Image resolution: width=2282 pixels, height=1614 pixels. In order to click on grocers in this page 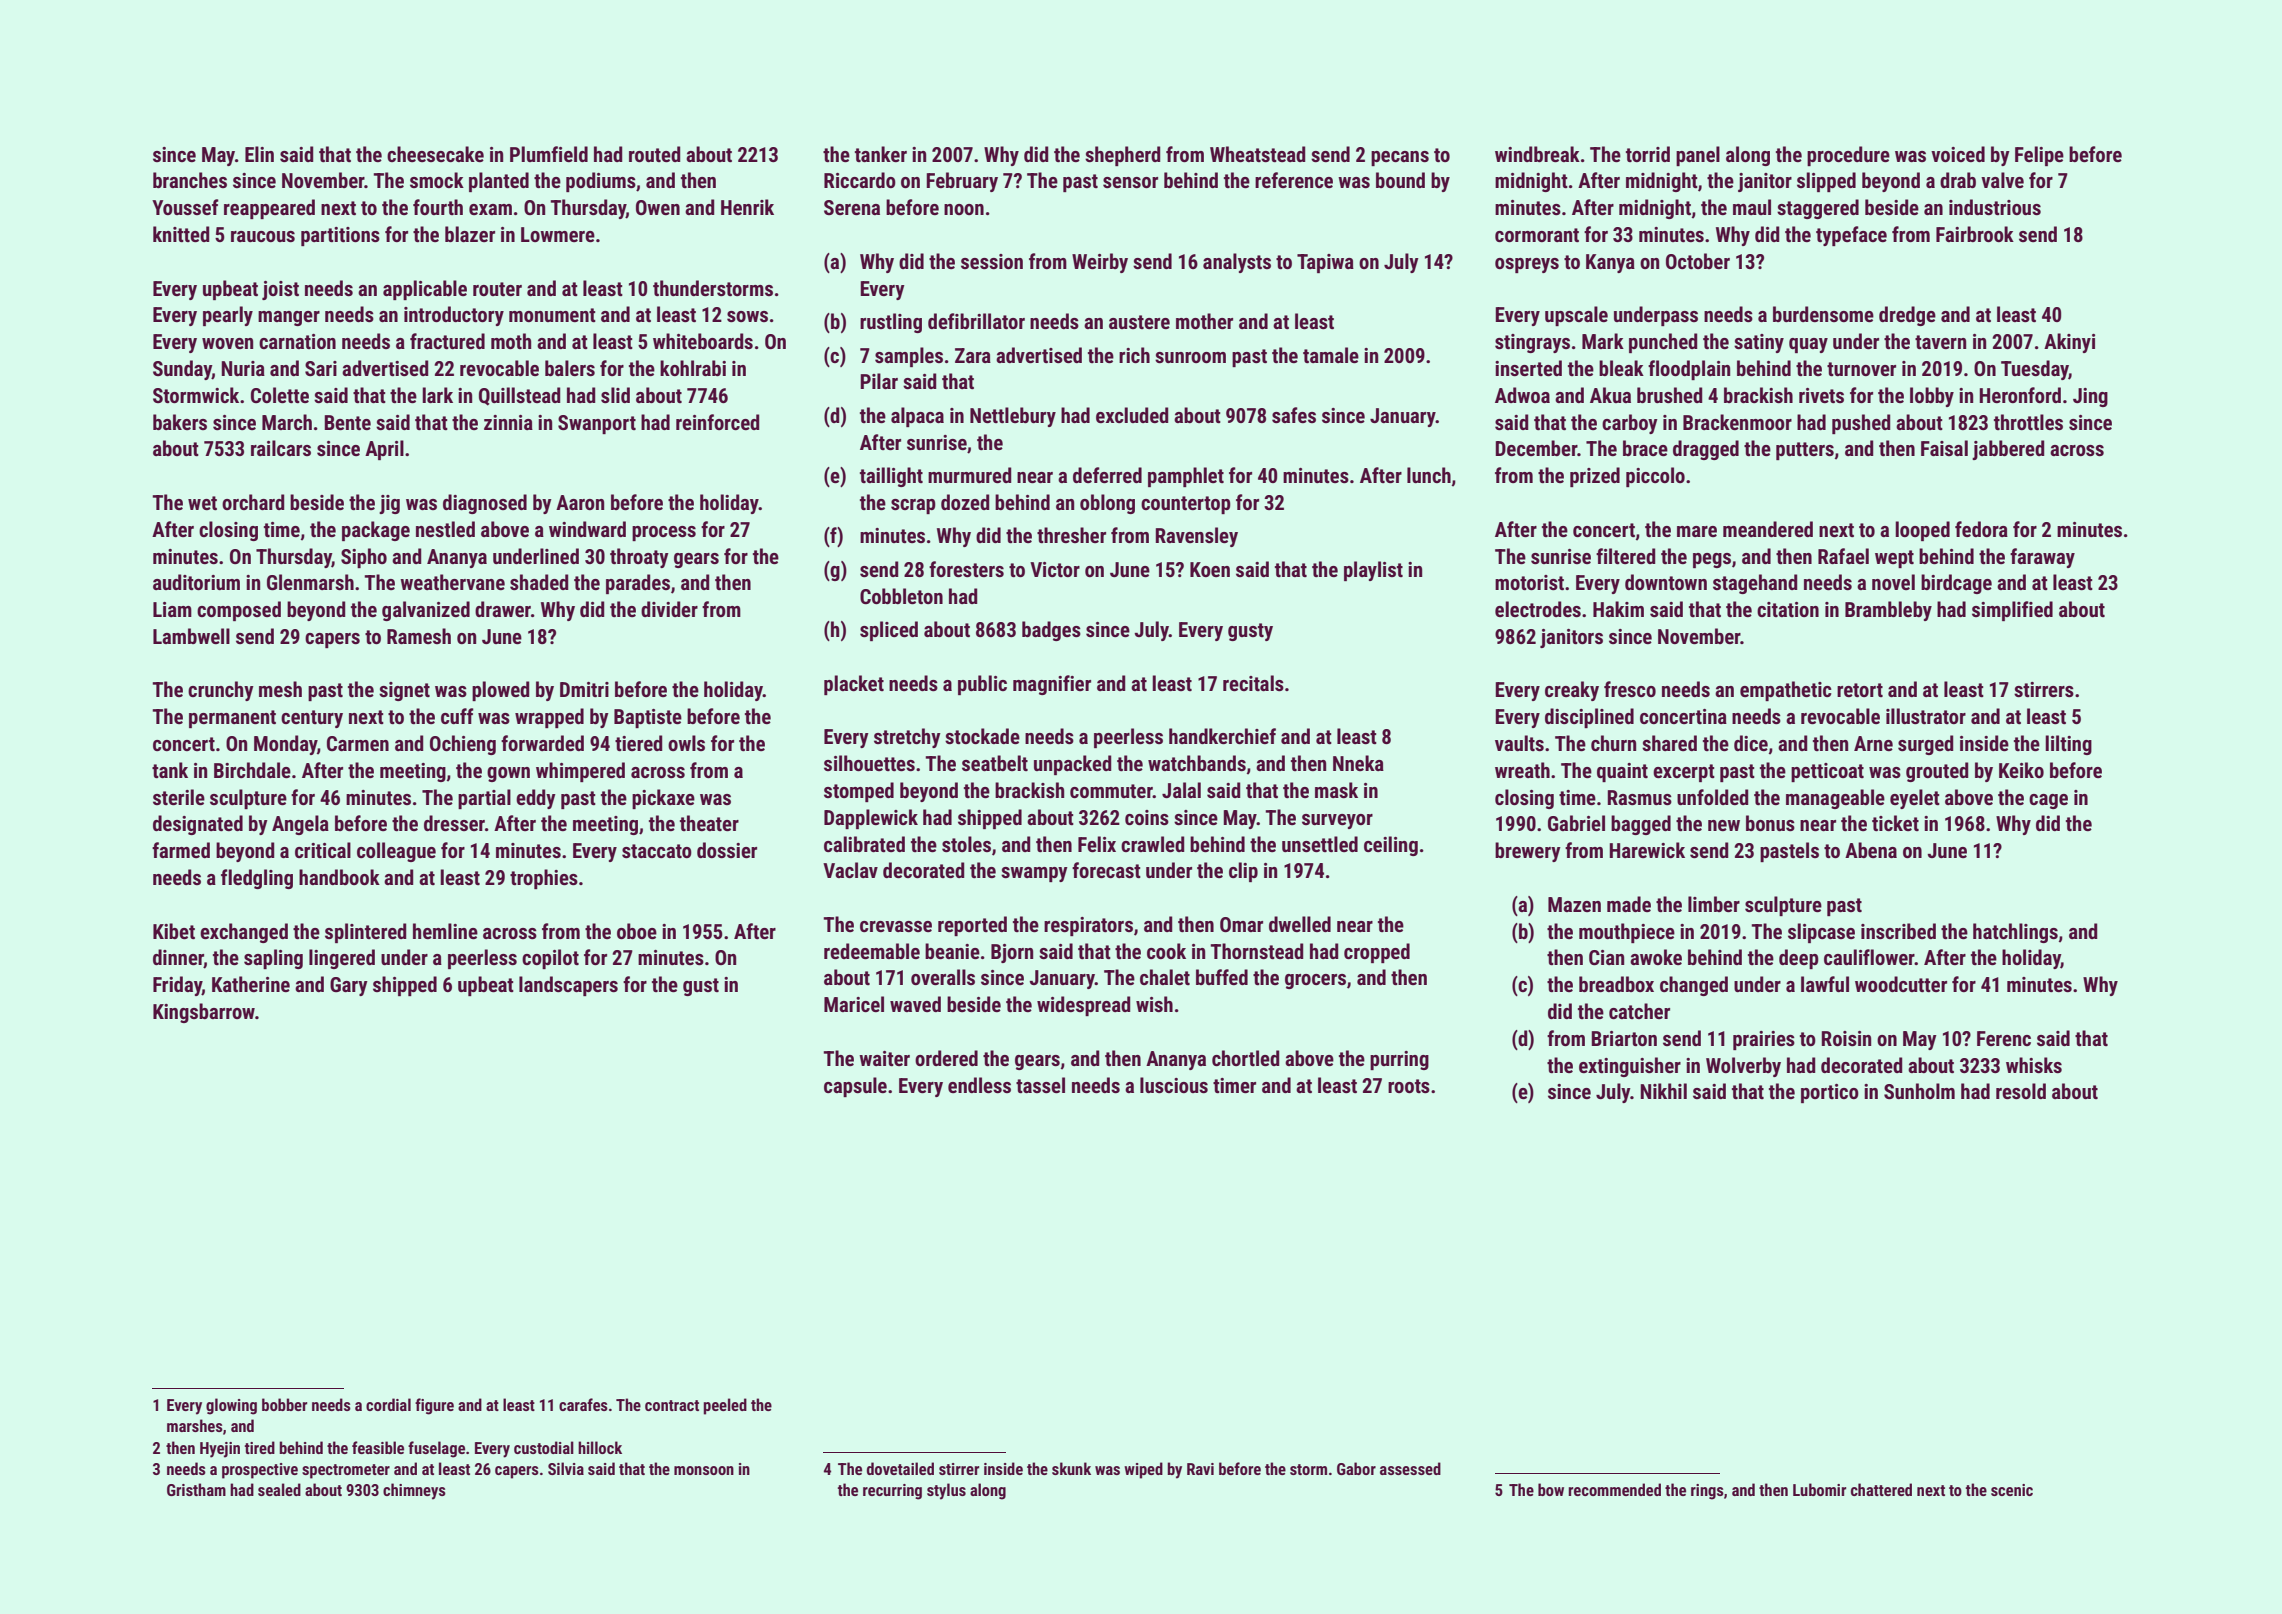, I will do `click(1315, 981)`.
